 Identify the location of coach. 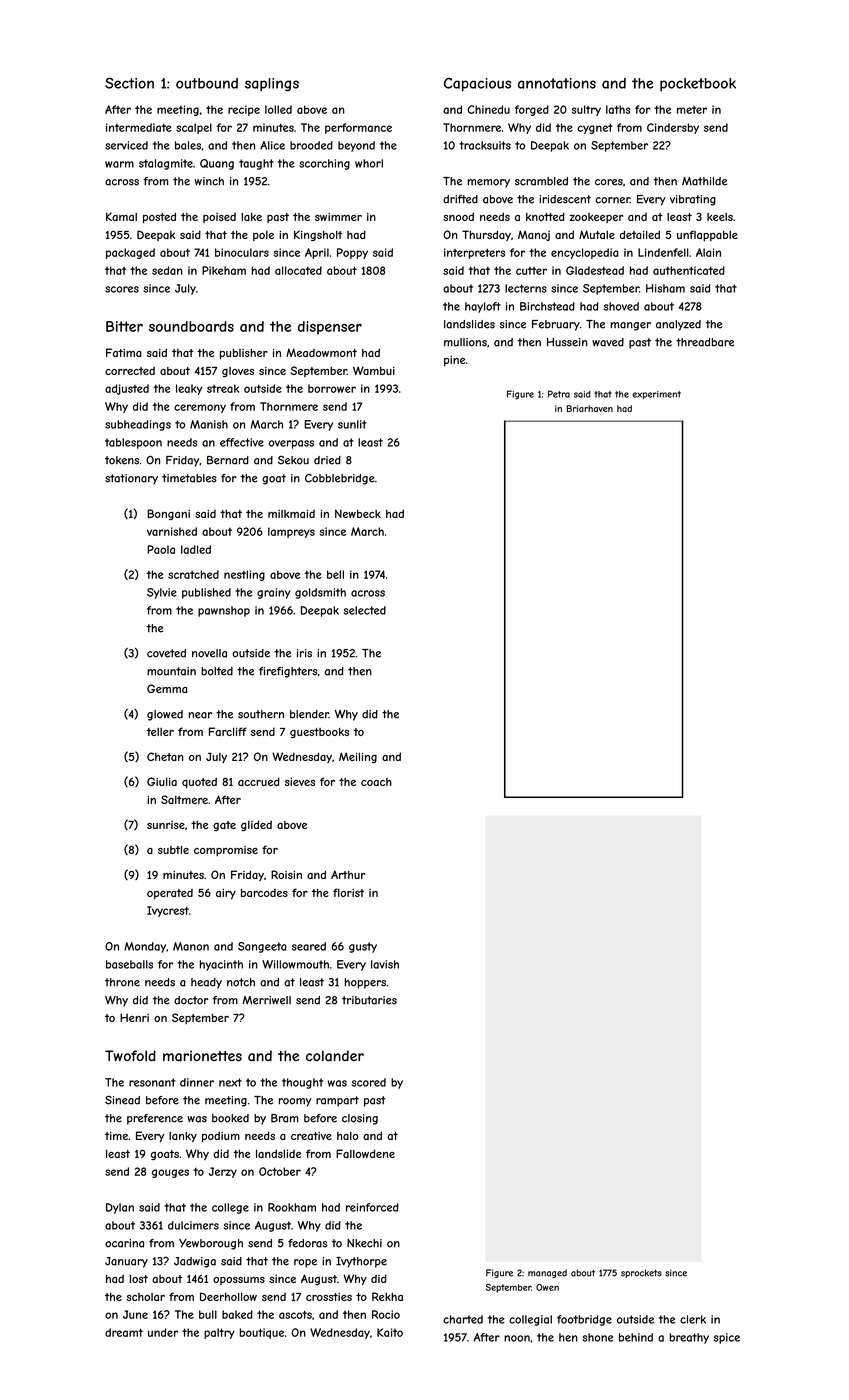
(376, 782).
